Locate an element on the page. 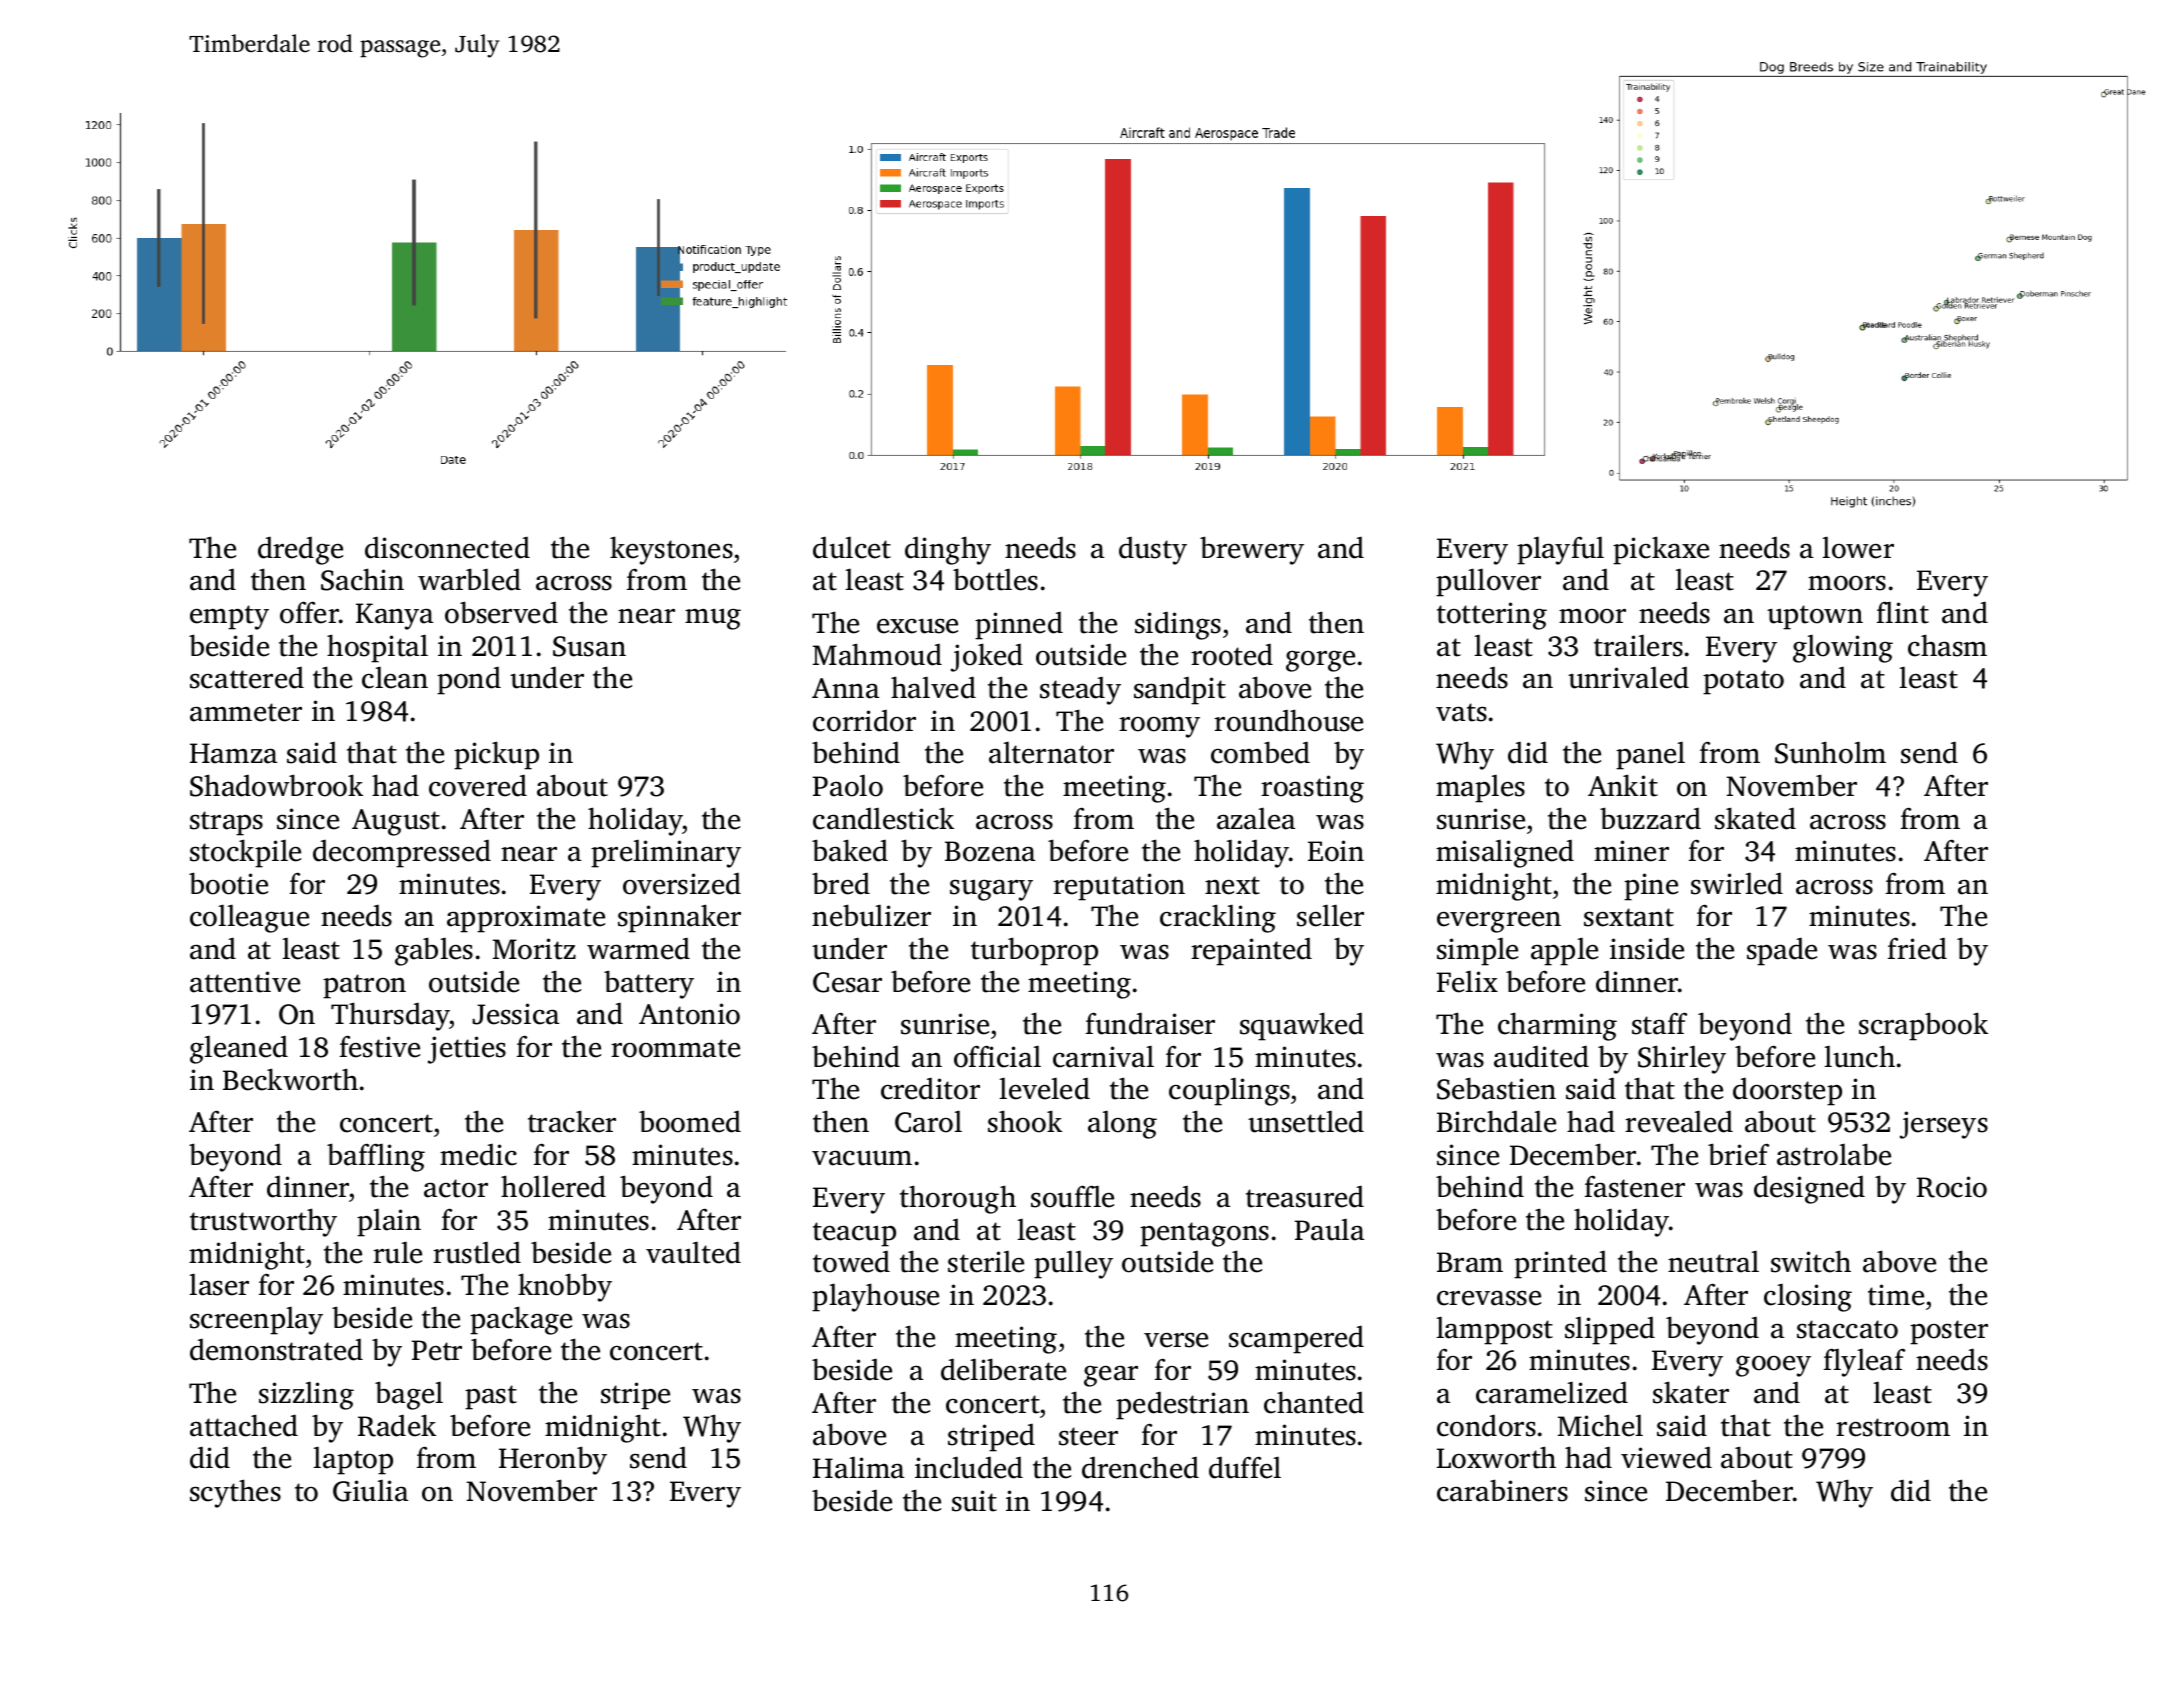 The width and height of the image is (2178, 1683). pentagons is located at coordinates (1204, 1234).
